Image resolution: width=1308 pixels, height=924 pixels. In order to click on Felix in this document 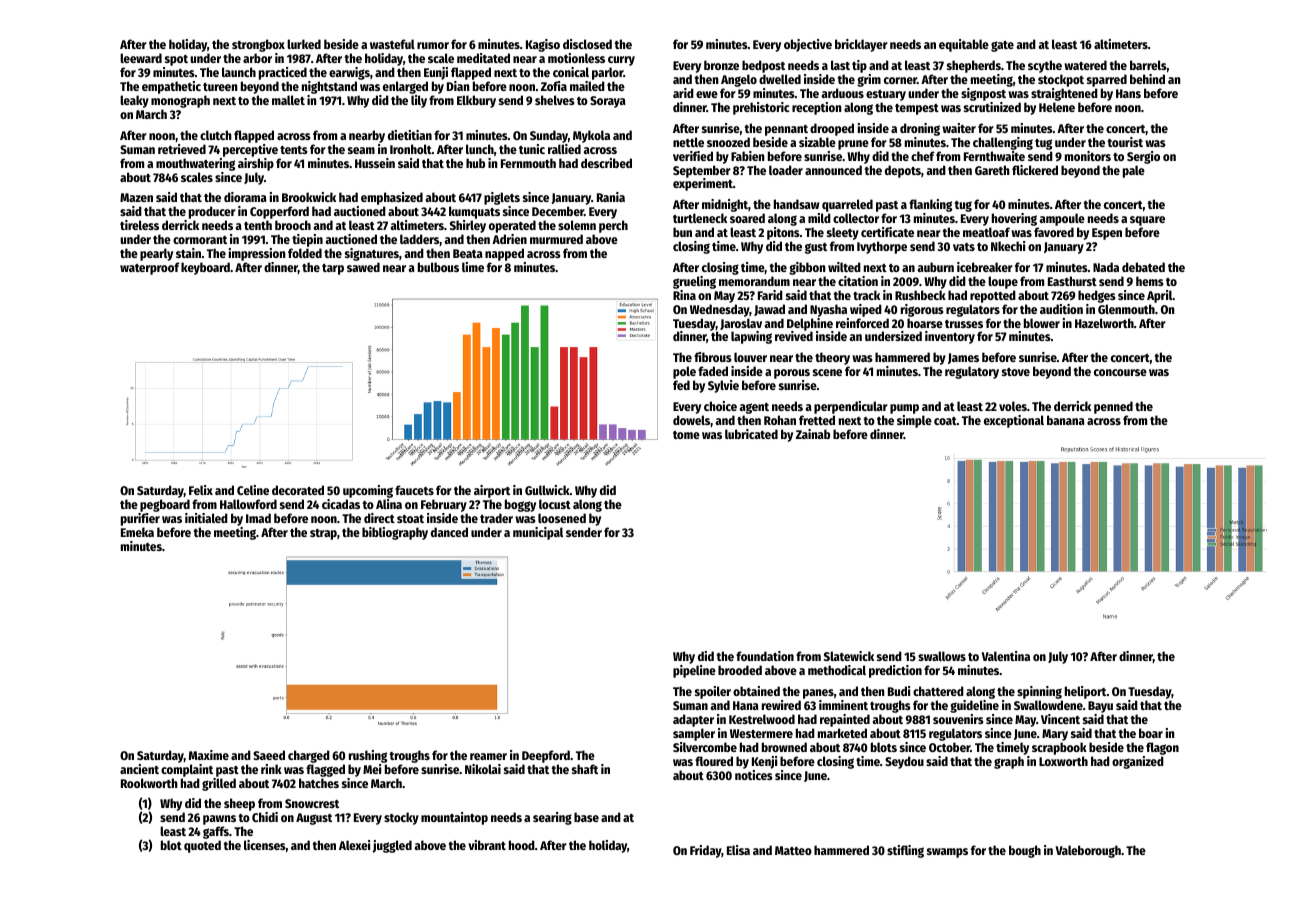, I will do `click(201, 490)`.
